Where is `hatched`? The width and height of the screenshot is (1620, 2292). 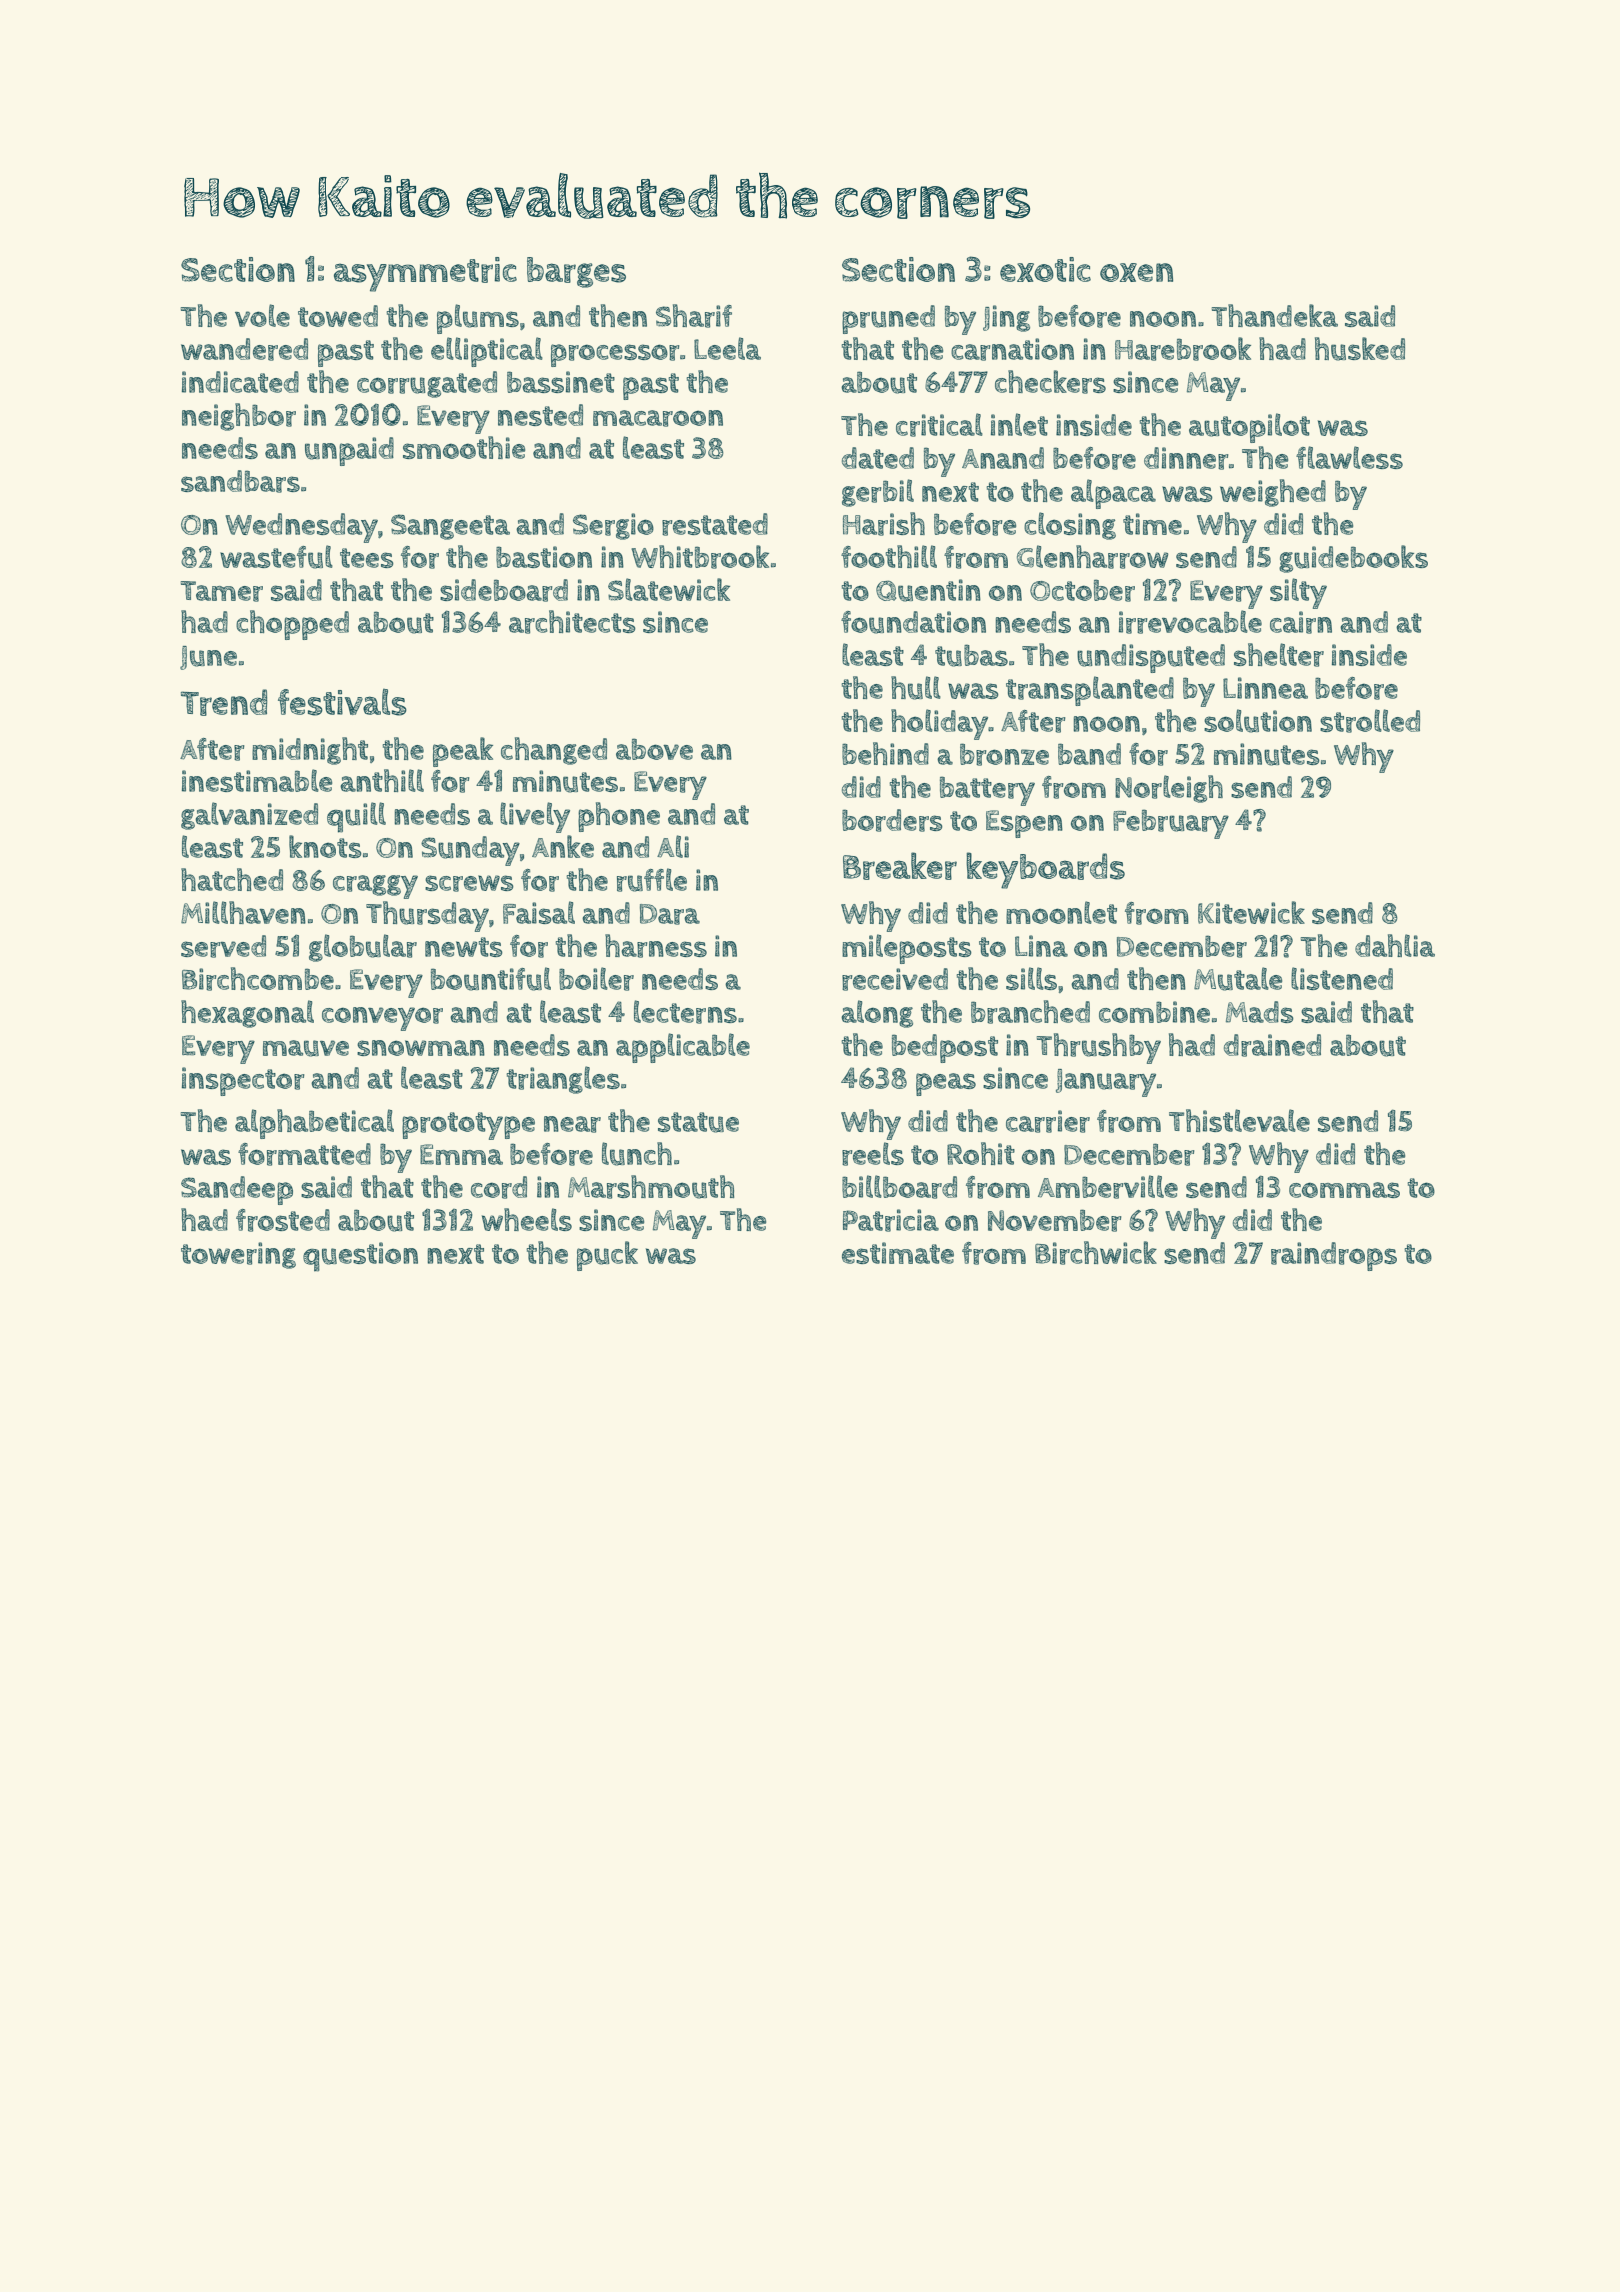 hatched is located at coordinates (232, 879).
